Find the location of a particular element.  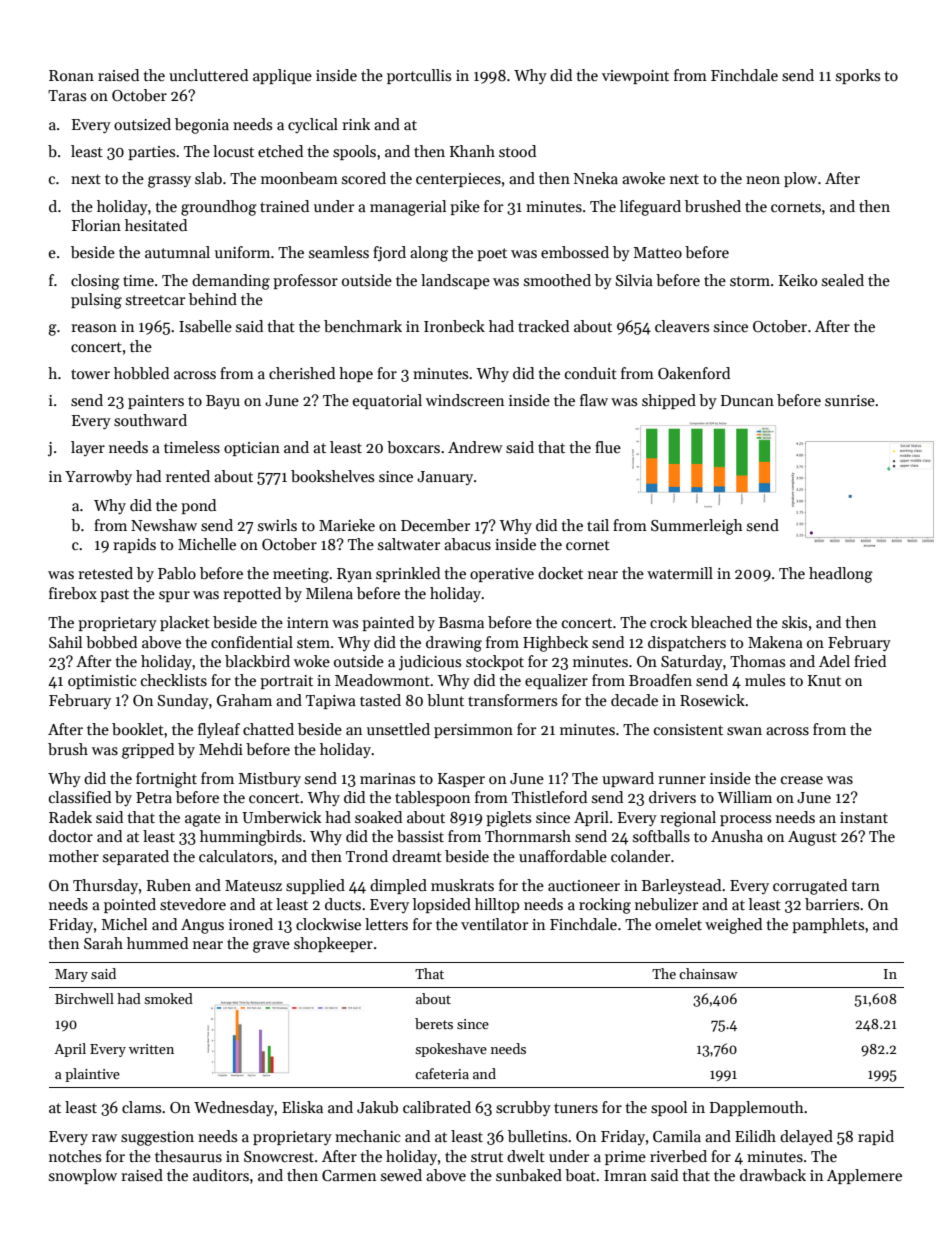

sunbaked is located at coordinates (529, 1175).
